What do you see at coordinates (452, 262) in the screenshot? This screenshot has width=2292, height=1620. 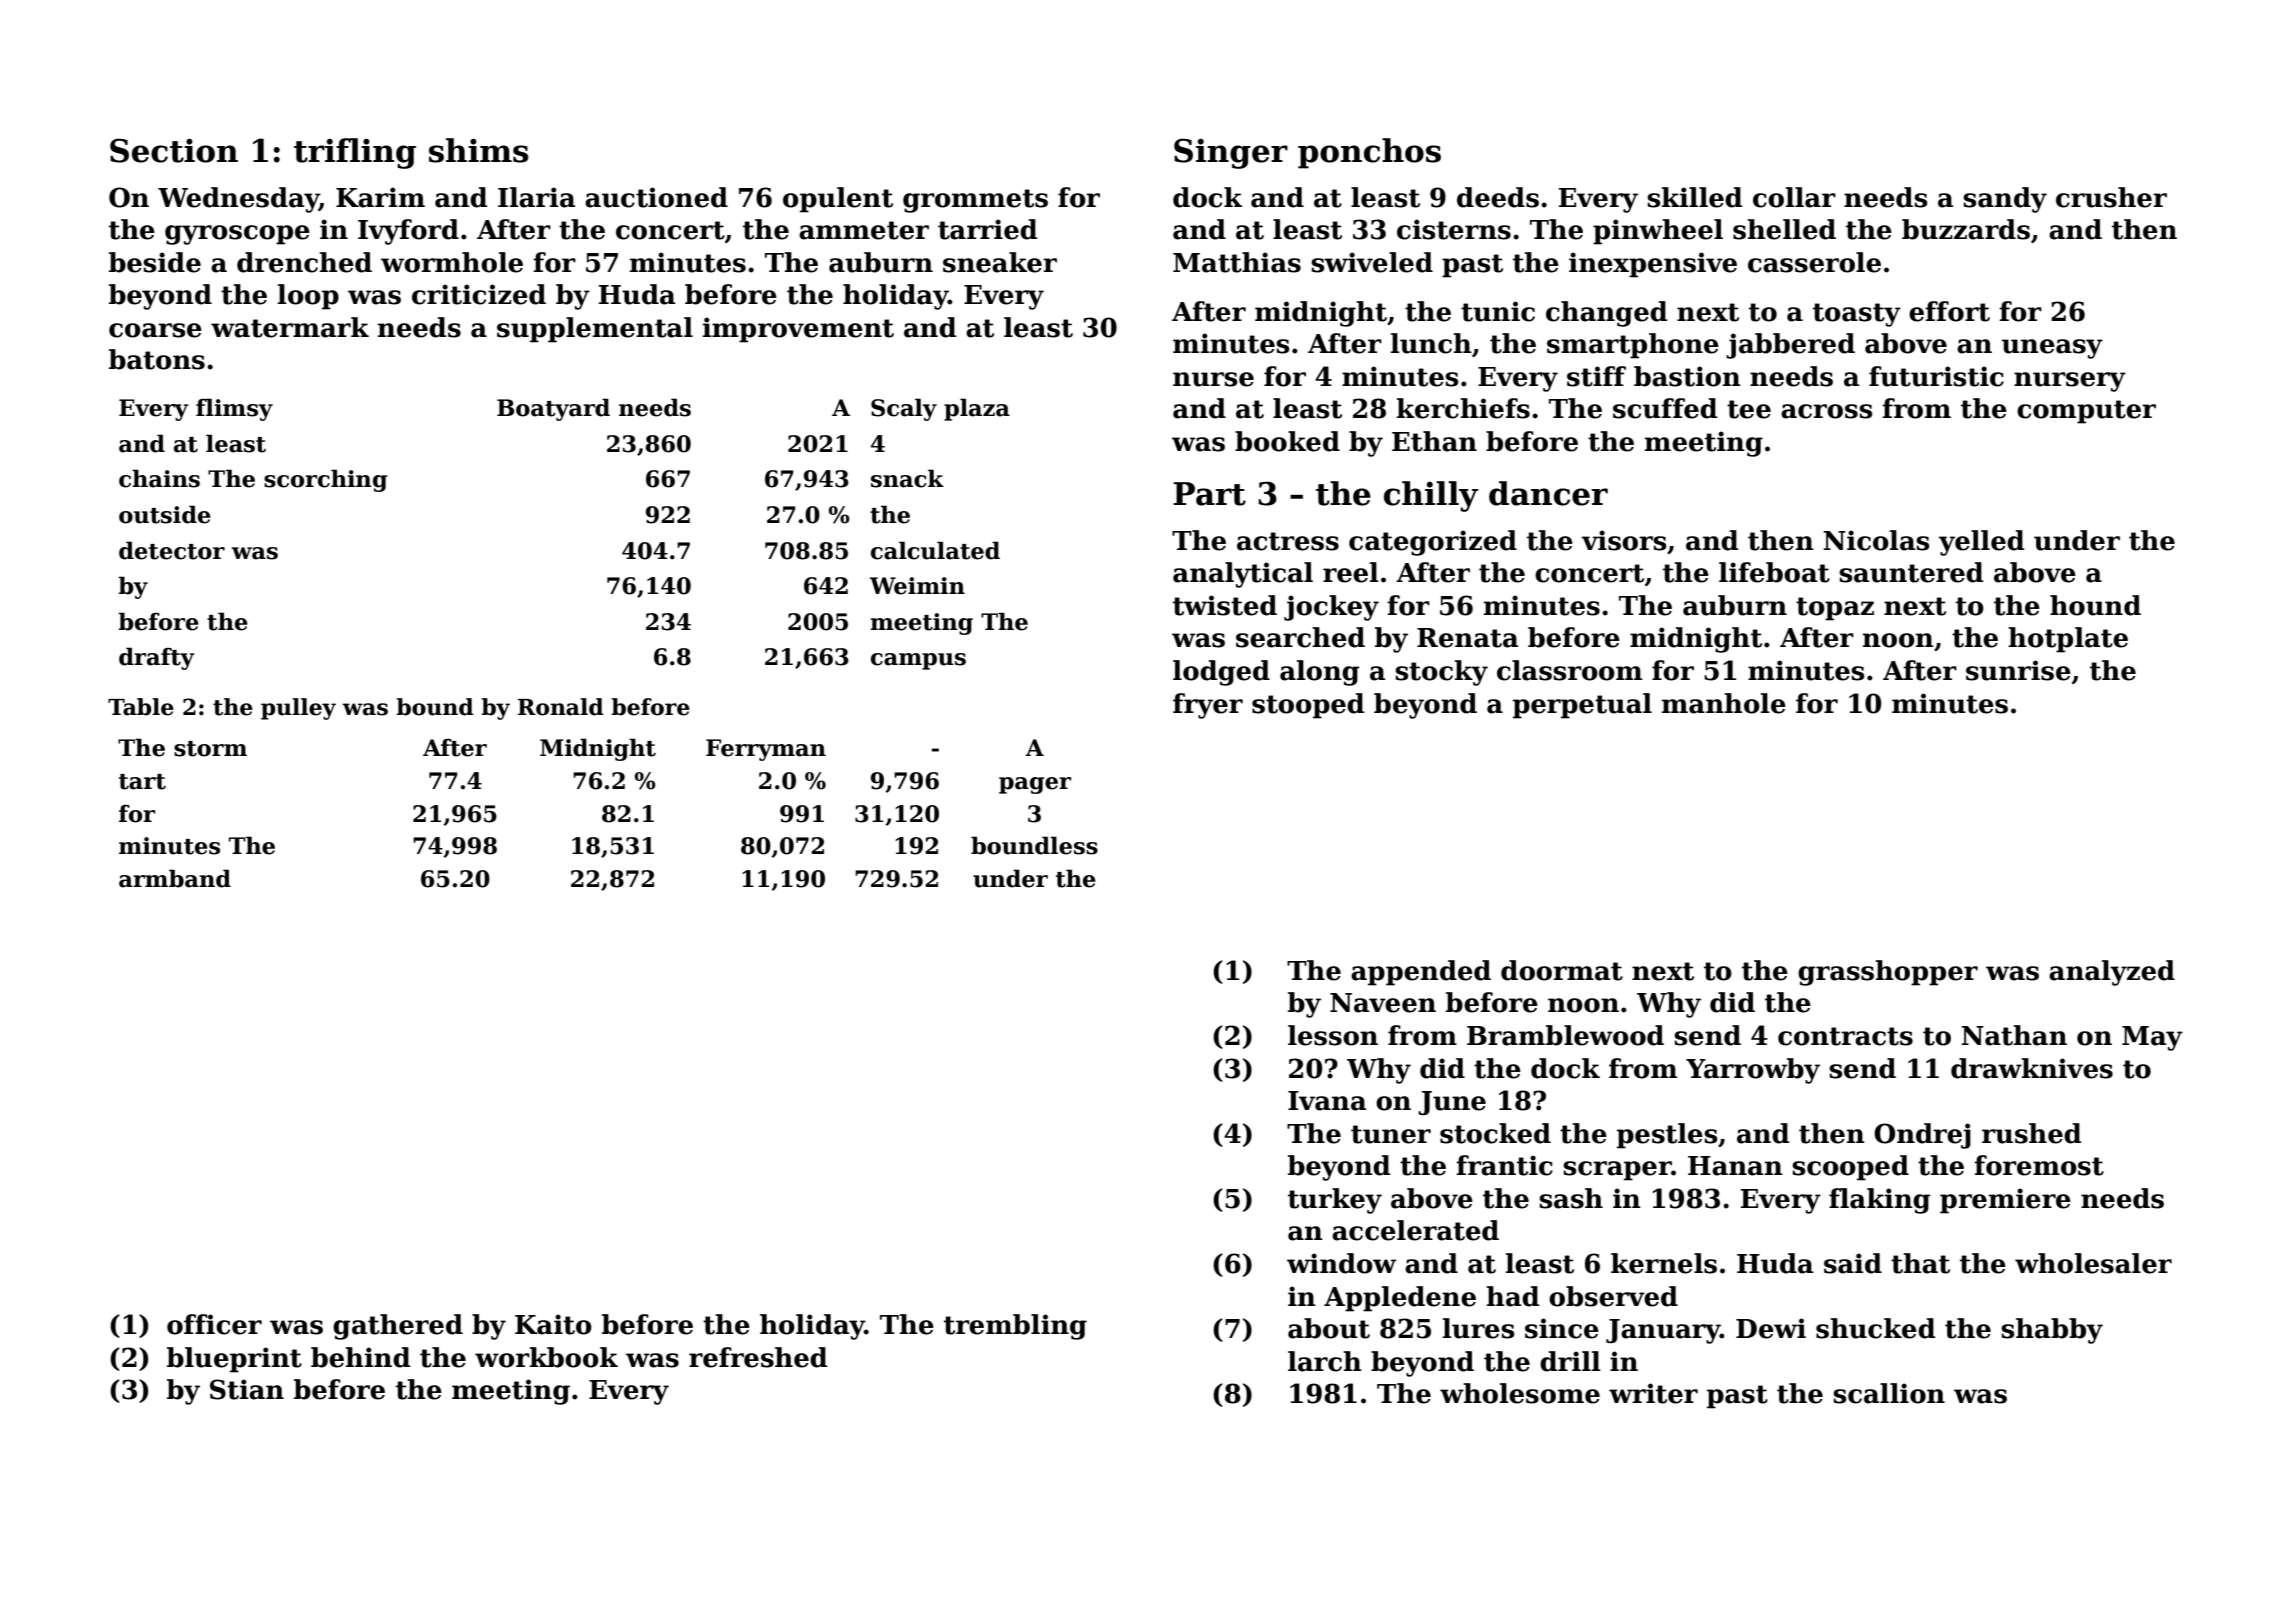 I see `wormhole` at bounding box center [452, 262].
